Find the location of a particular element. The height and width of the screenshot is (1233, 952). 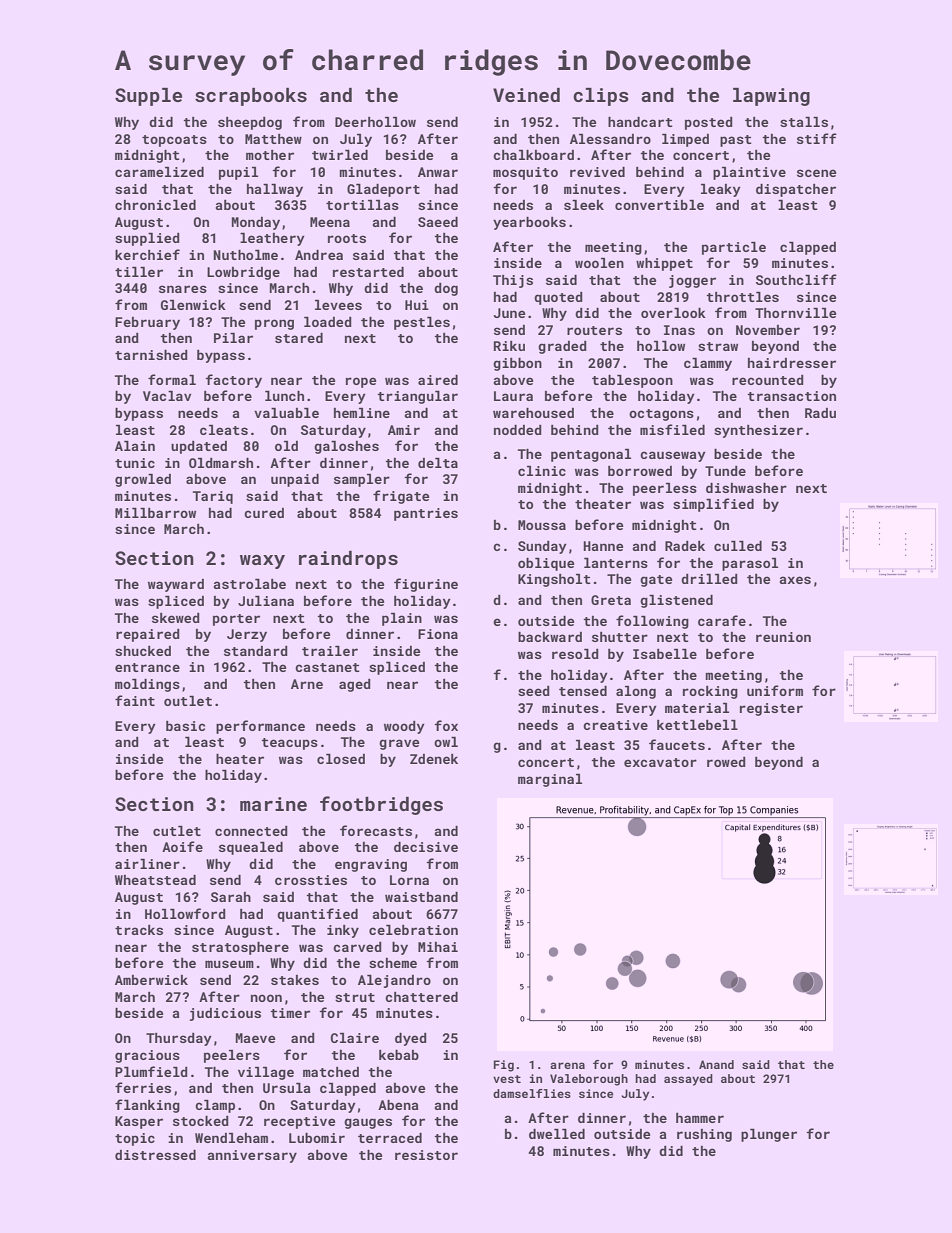

particle is located at coordinates (734, 248).
